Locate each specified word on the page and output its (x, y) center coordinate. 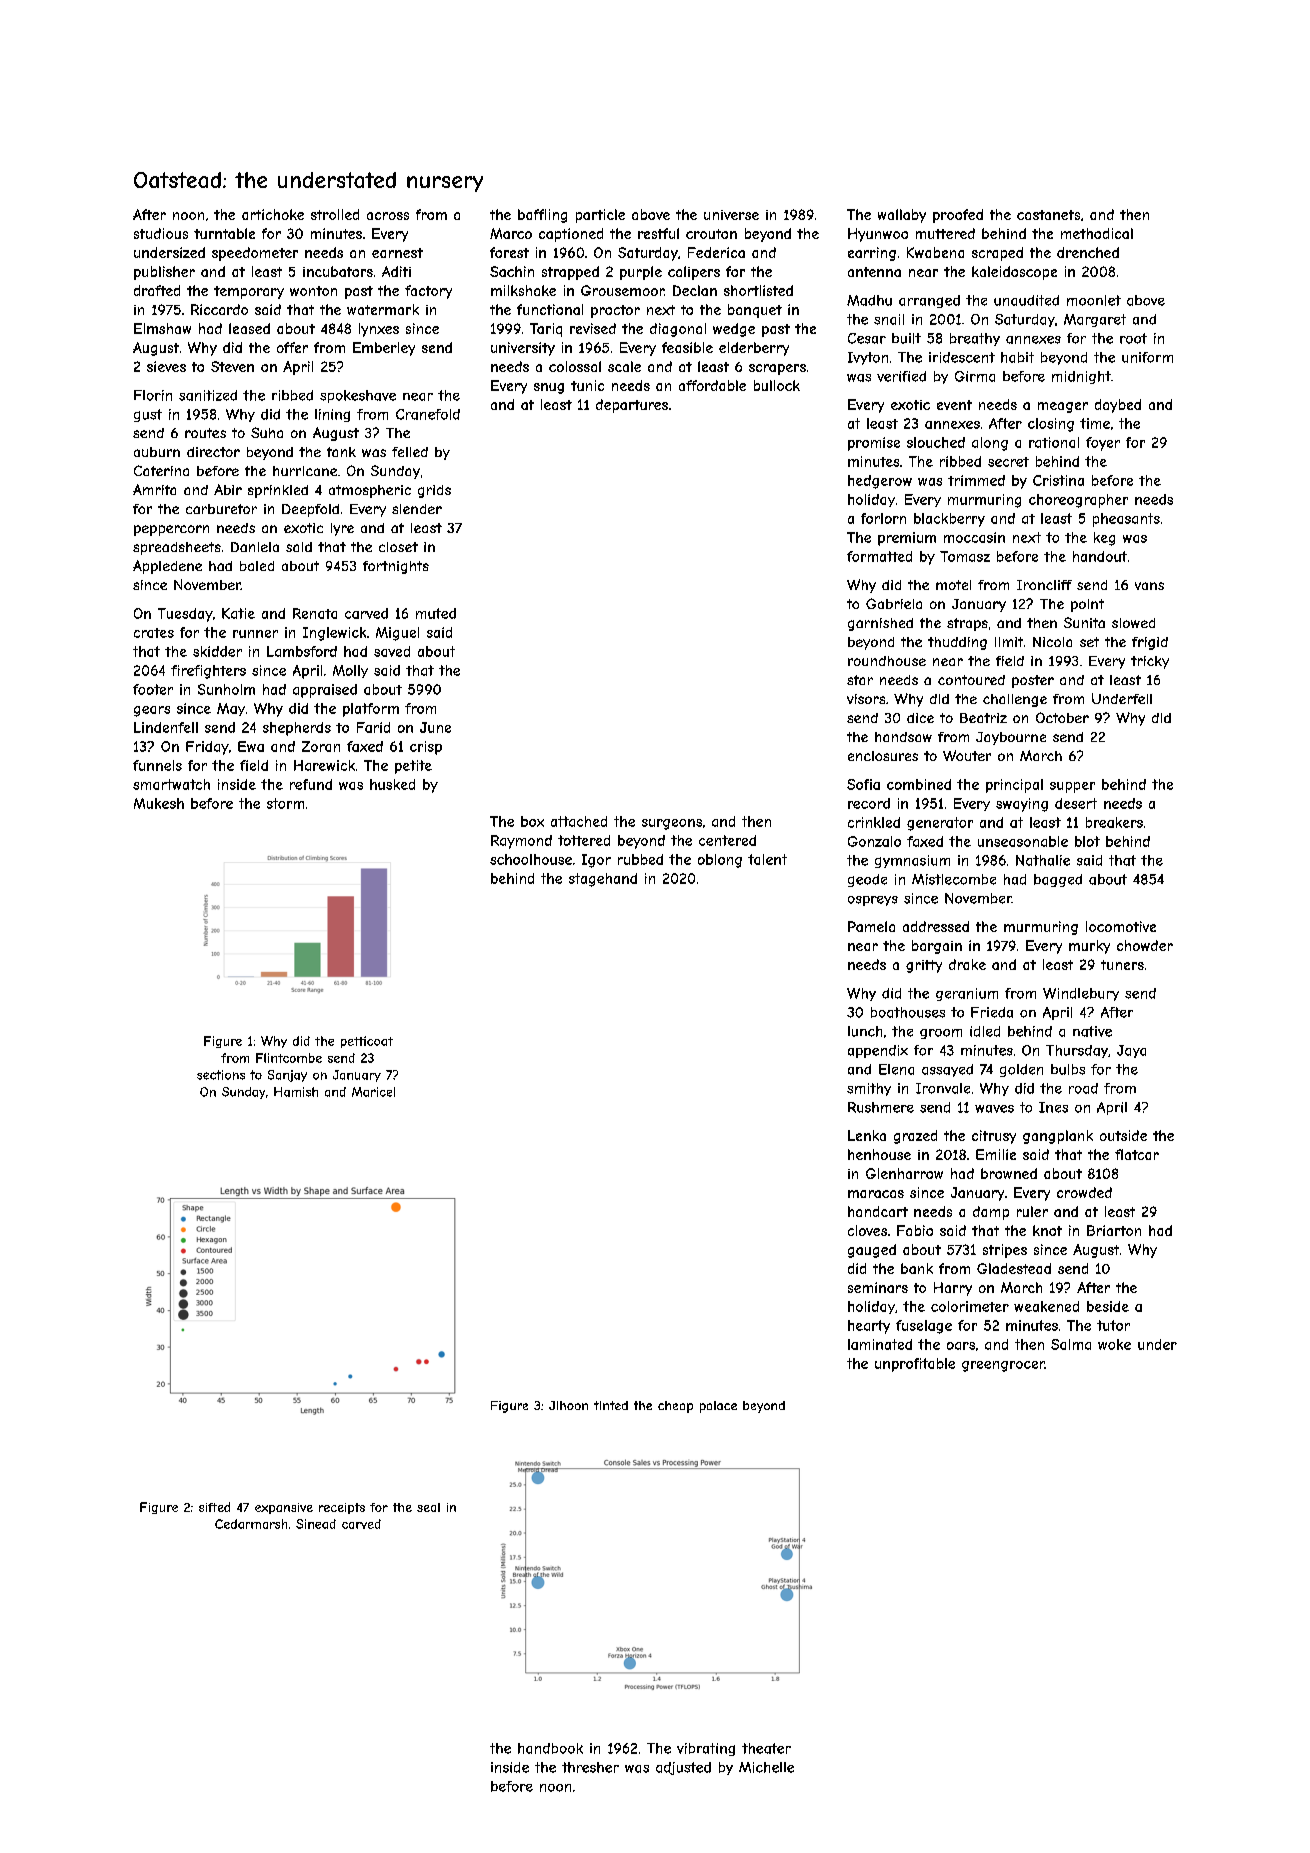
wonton (313, 291)
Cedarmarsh (251, 1524)
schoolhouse (531, 859)
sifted (214, 1507)
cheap (675, 1407)
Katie (238, 613)
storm (285, 803)
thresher (590, 1767)
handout (1100, 556)
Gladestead (1014, 1268)
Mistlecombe (954, 879)
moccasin (974, 537)
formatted (879, 556)
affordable (712, 385)
